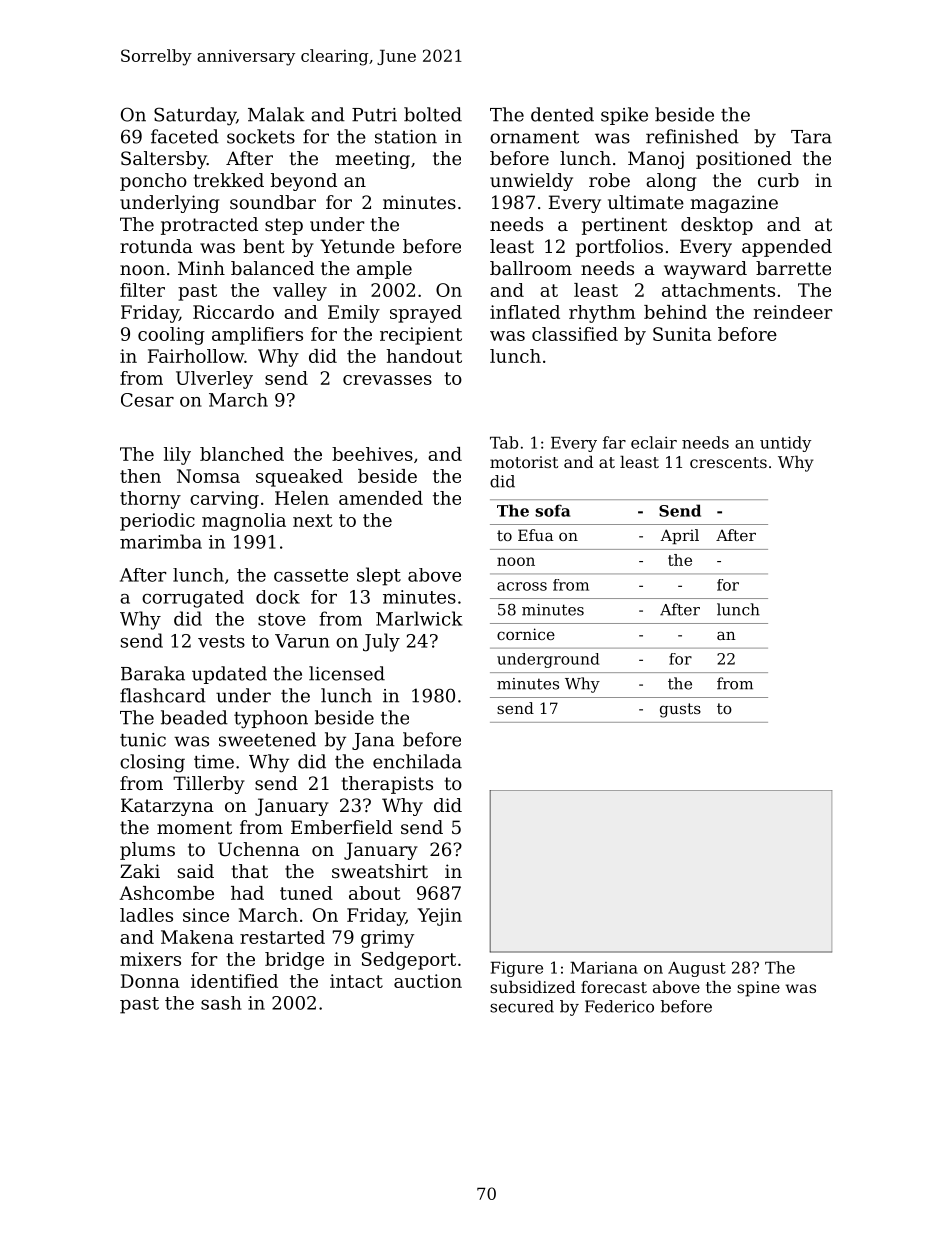  Describe the element at coordinates (233, 312) in the page. I see `Riccardo` at that location.
